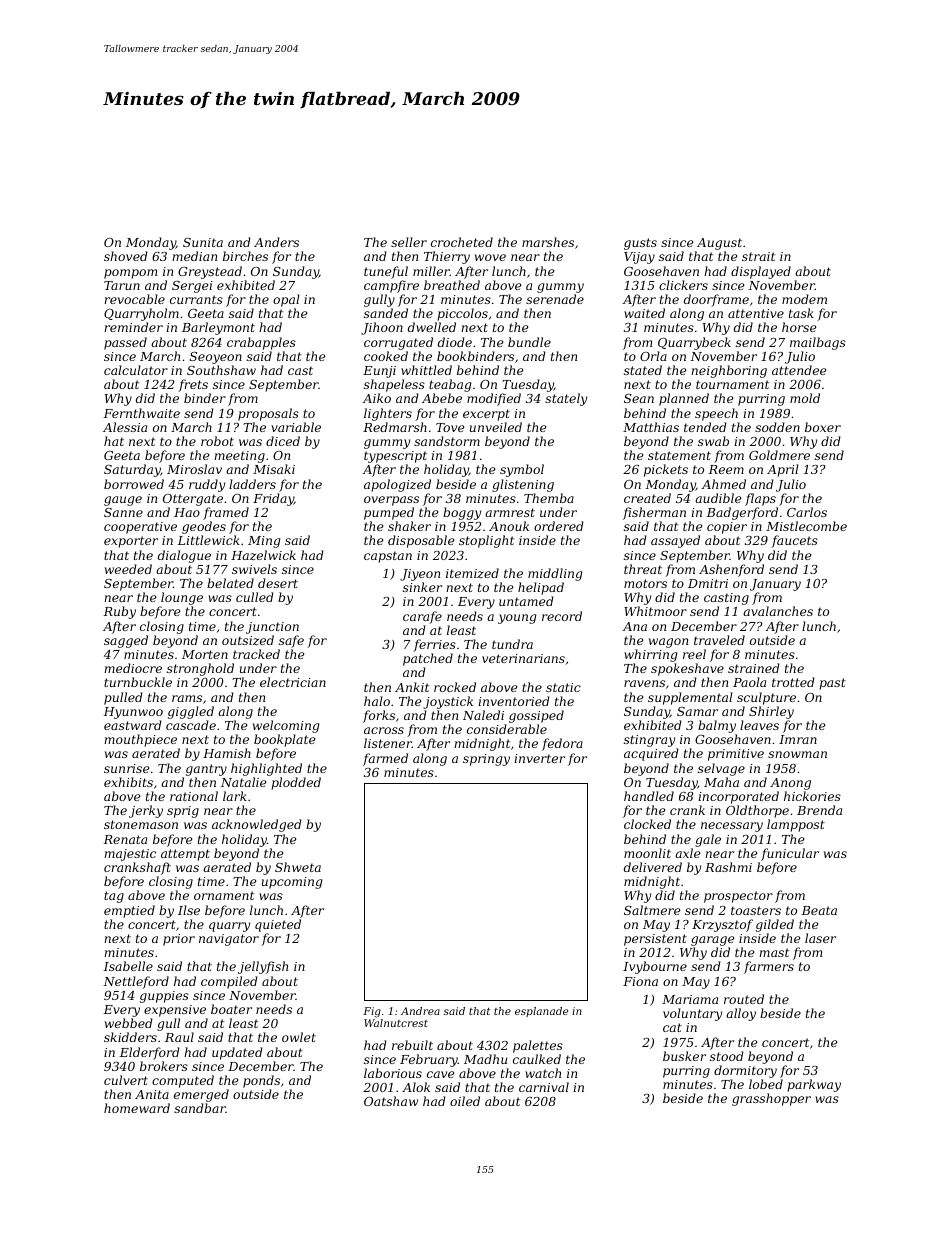 The height and width of the screenshot is (1233, 952). I want to click on navigator, so click(229, 940).
